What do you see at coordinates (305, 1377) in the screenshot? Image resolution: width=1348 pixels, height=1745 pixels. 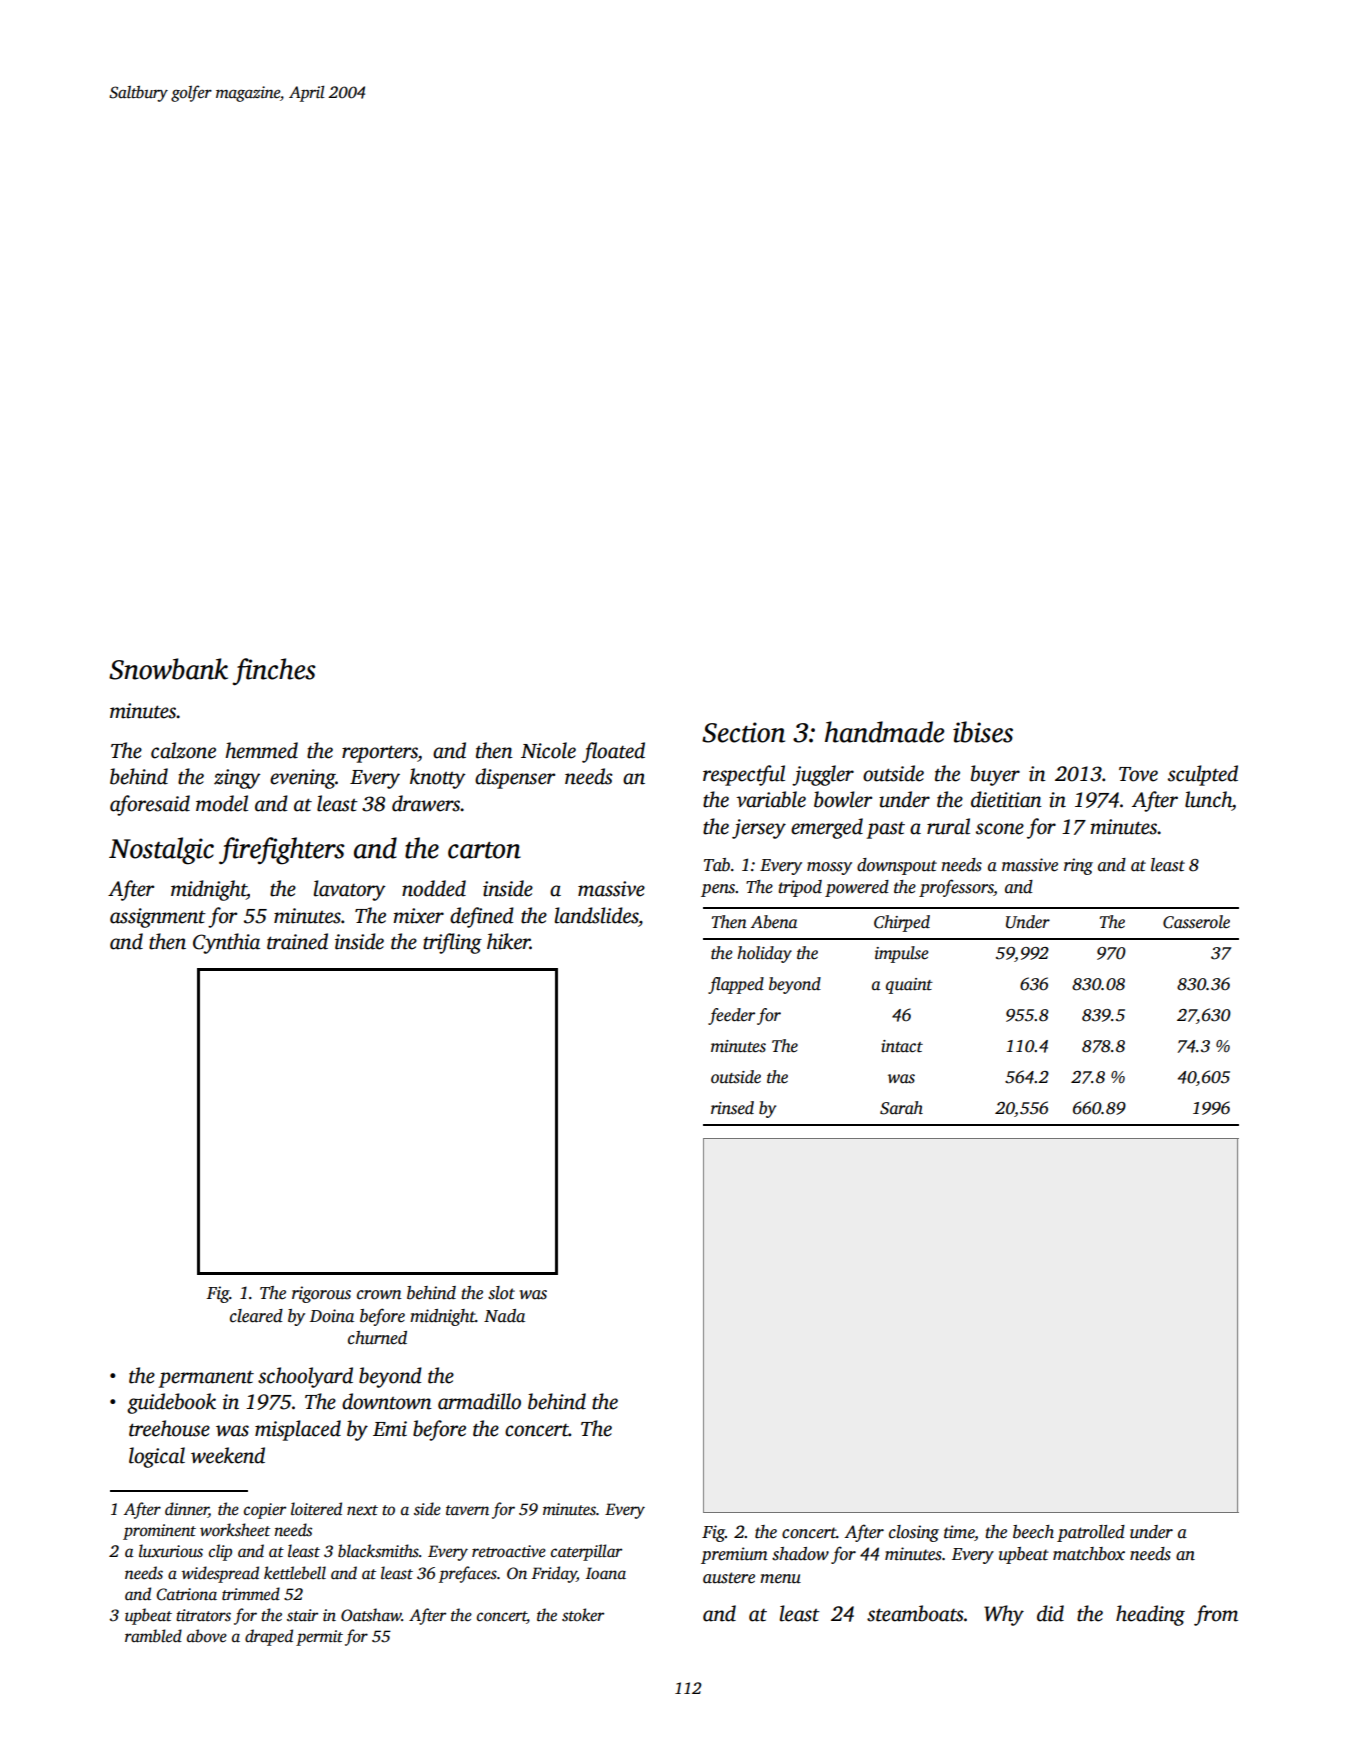 I see `schoolyard` at bounding box center [305, 1377].
